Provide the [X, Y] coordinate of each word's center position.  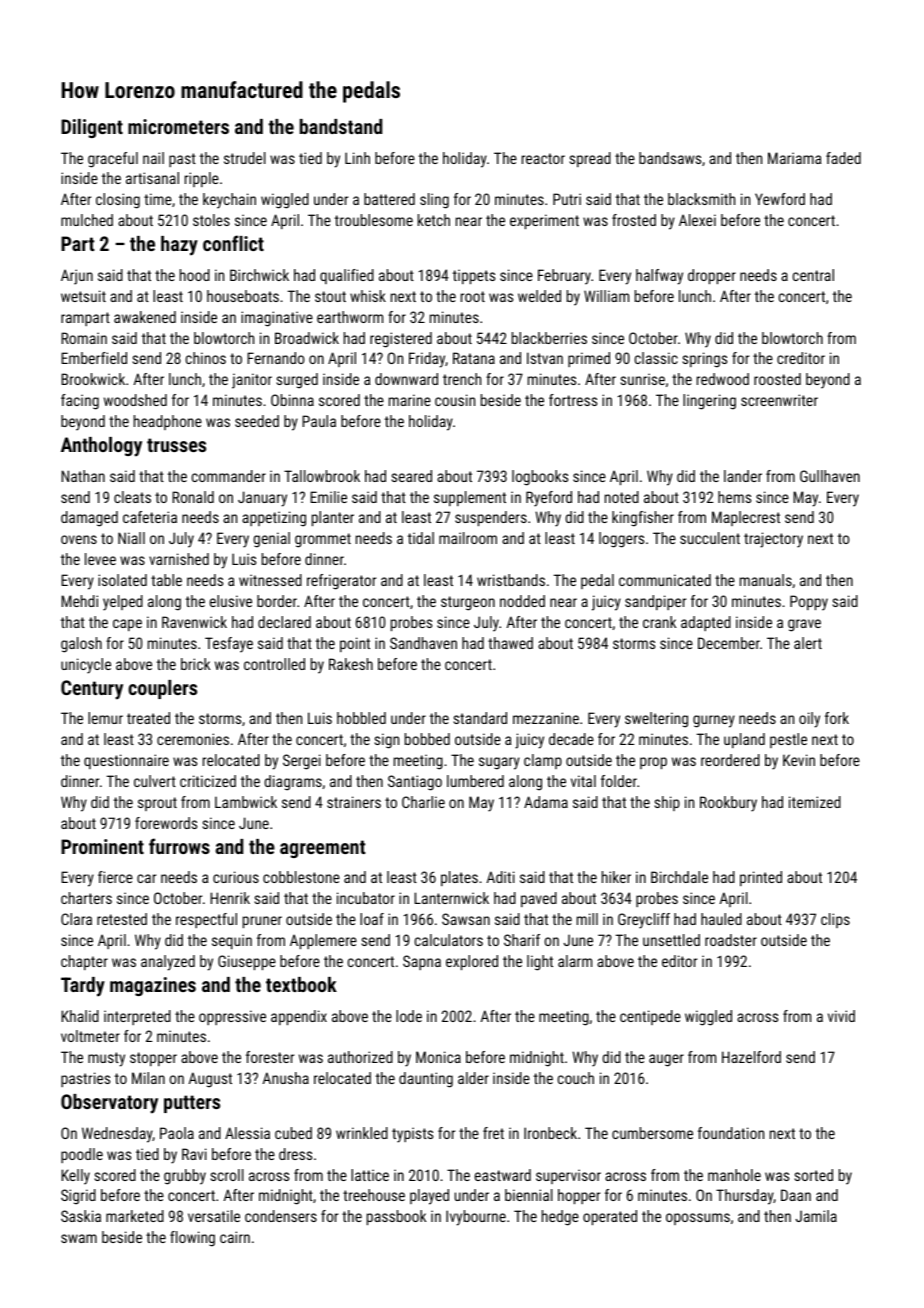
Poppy [809, 603]
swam [79, 1238]
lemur [105, 718]
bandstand [341, 126]
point [355, 644]
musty [106, 1059]
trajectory [773, 540]
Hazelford [751, 1057]
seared [412, 476]
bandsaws [670, 158]
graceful [113, 160]
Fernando [275, 358]
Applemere [323, 941]
